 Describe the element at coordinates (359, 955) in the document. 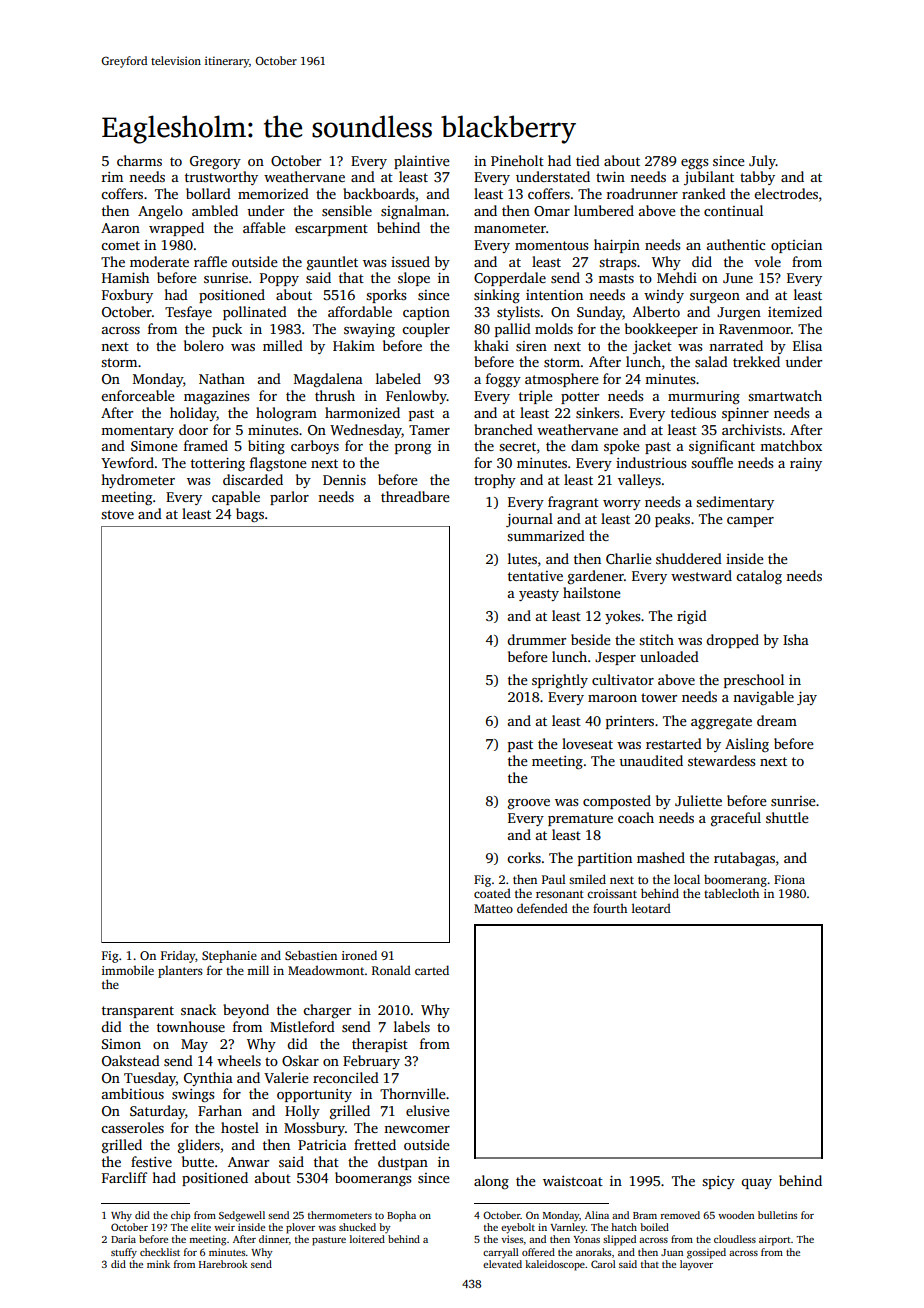

I see `ironed` at that location.
